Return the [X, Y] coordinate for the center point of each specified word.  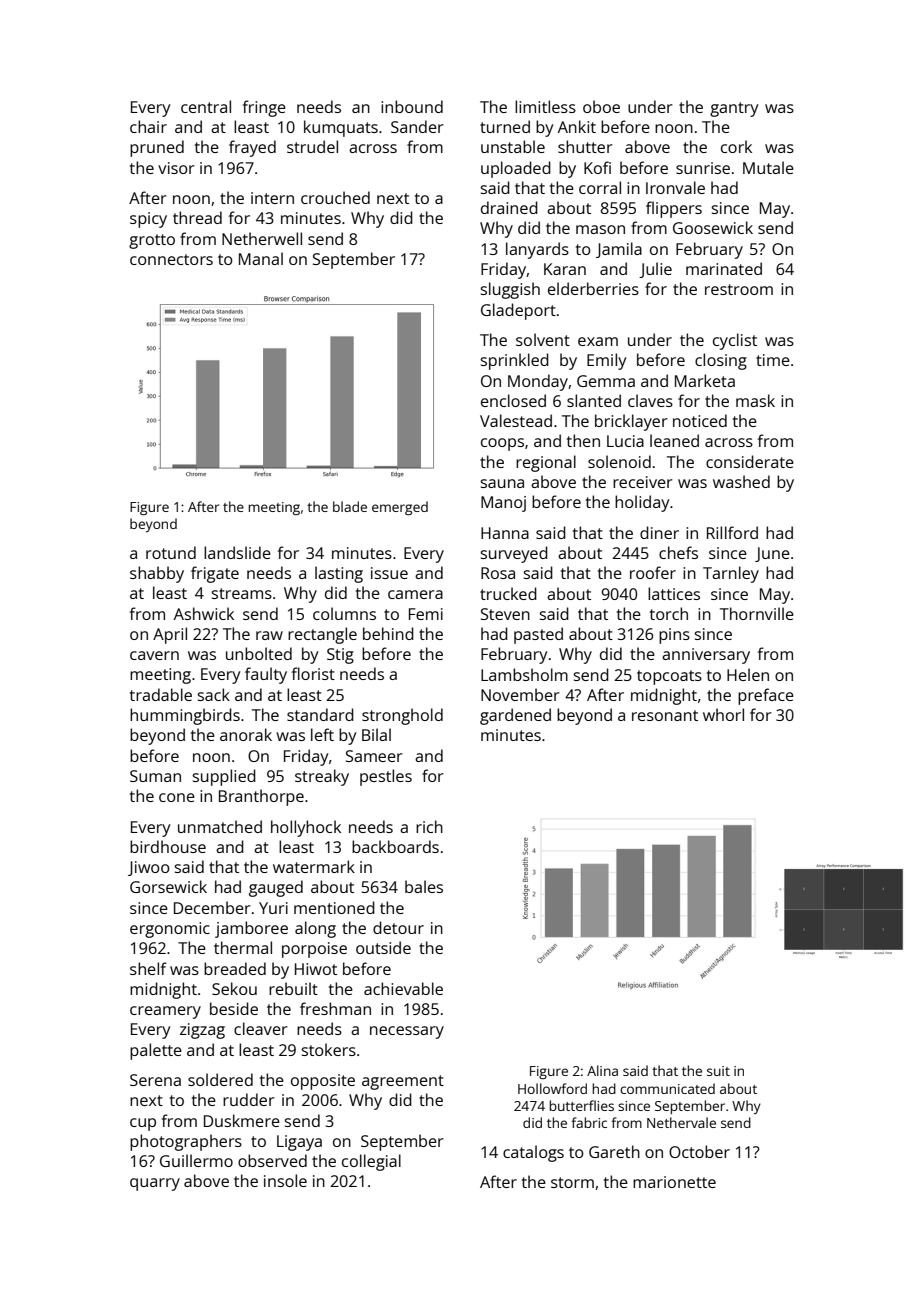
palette [156, 1051]
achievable [403, 988]
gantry [734, 109]
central [206, 106]
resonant [665, 715]
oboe [601, 106]
